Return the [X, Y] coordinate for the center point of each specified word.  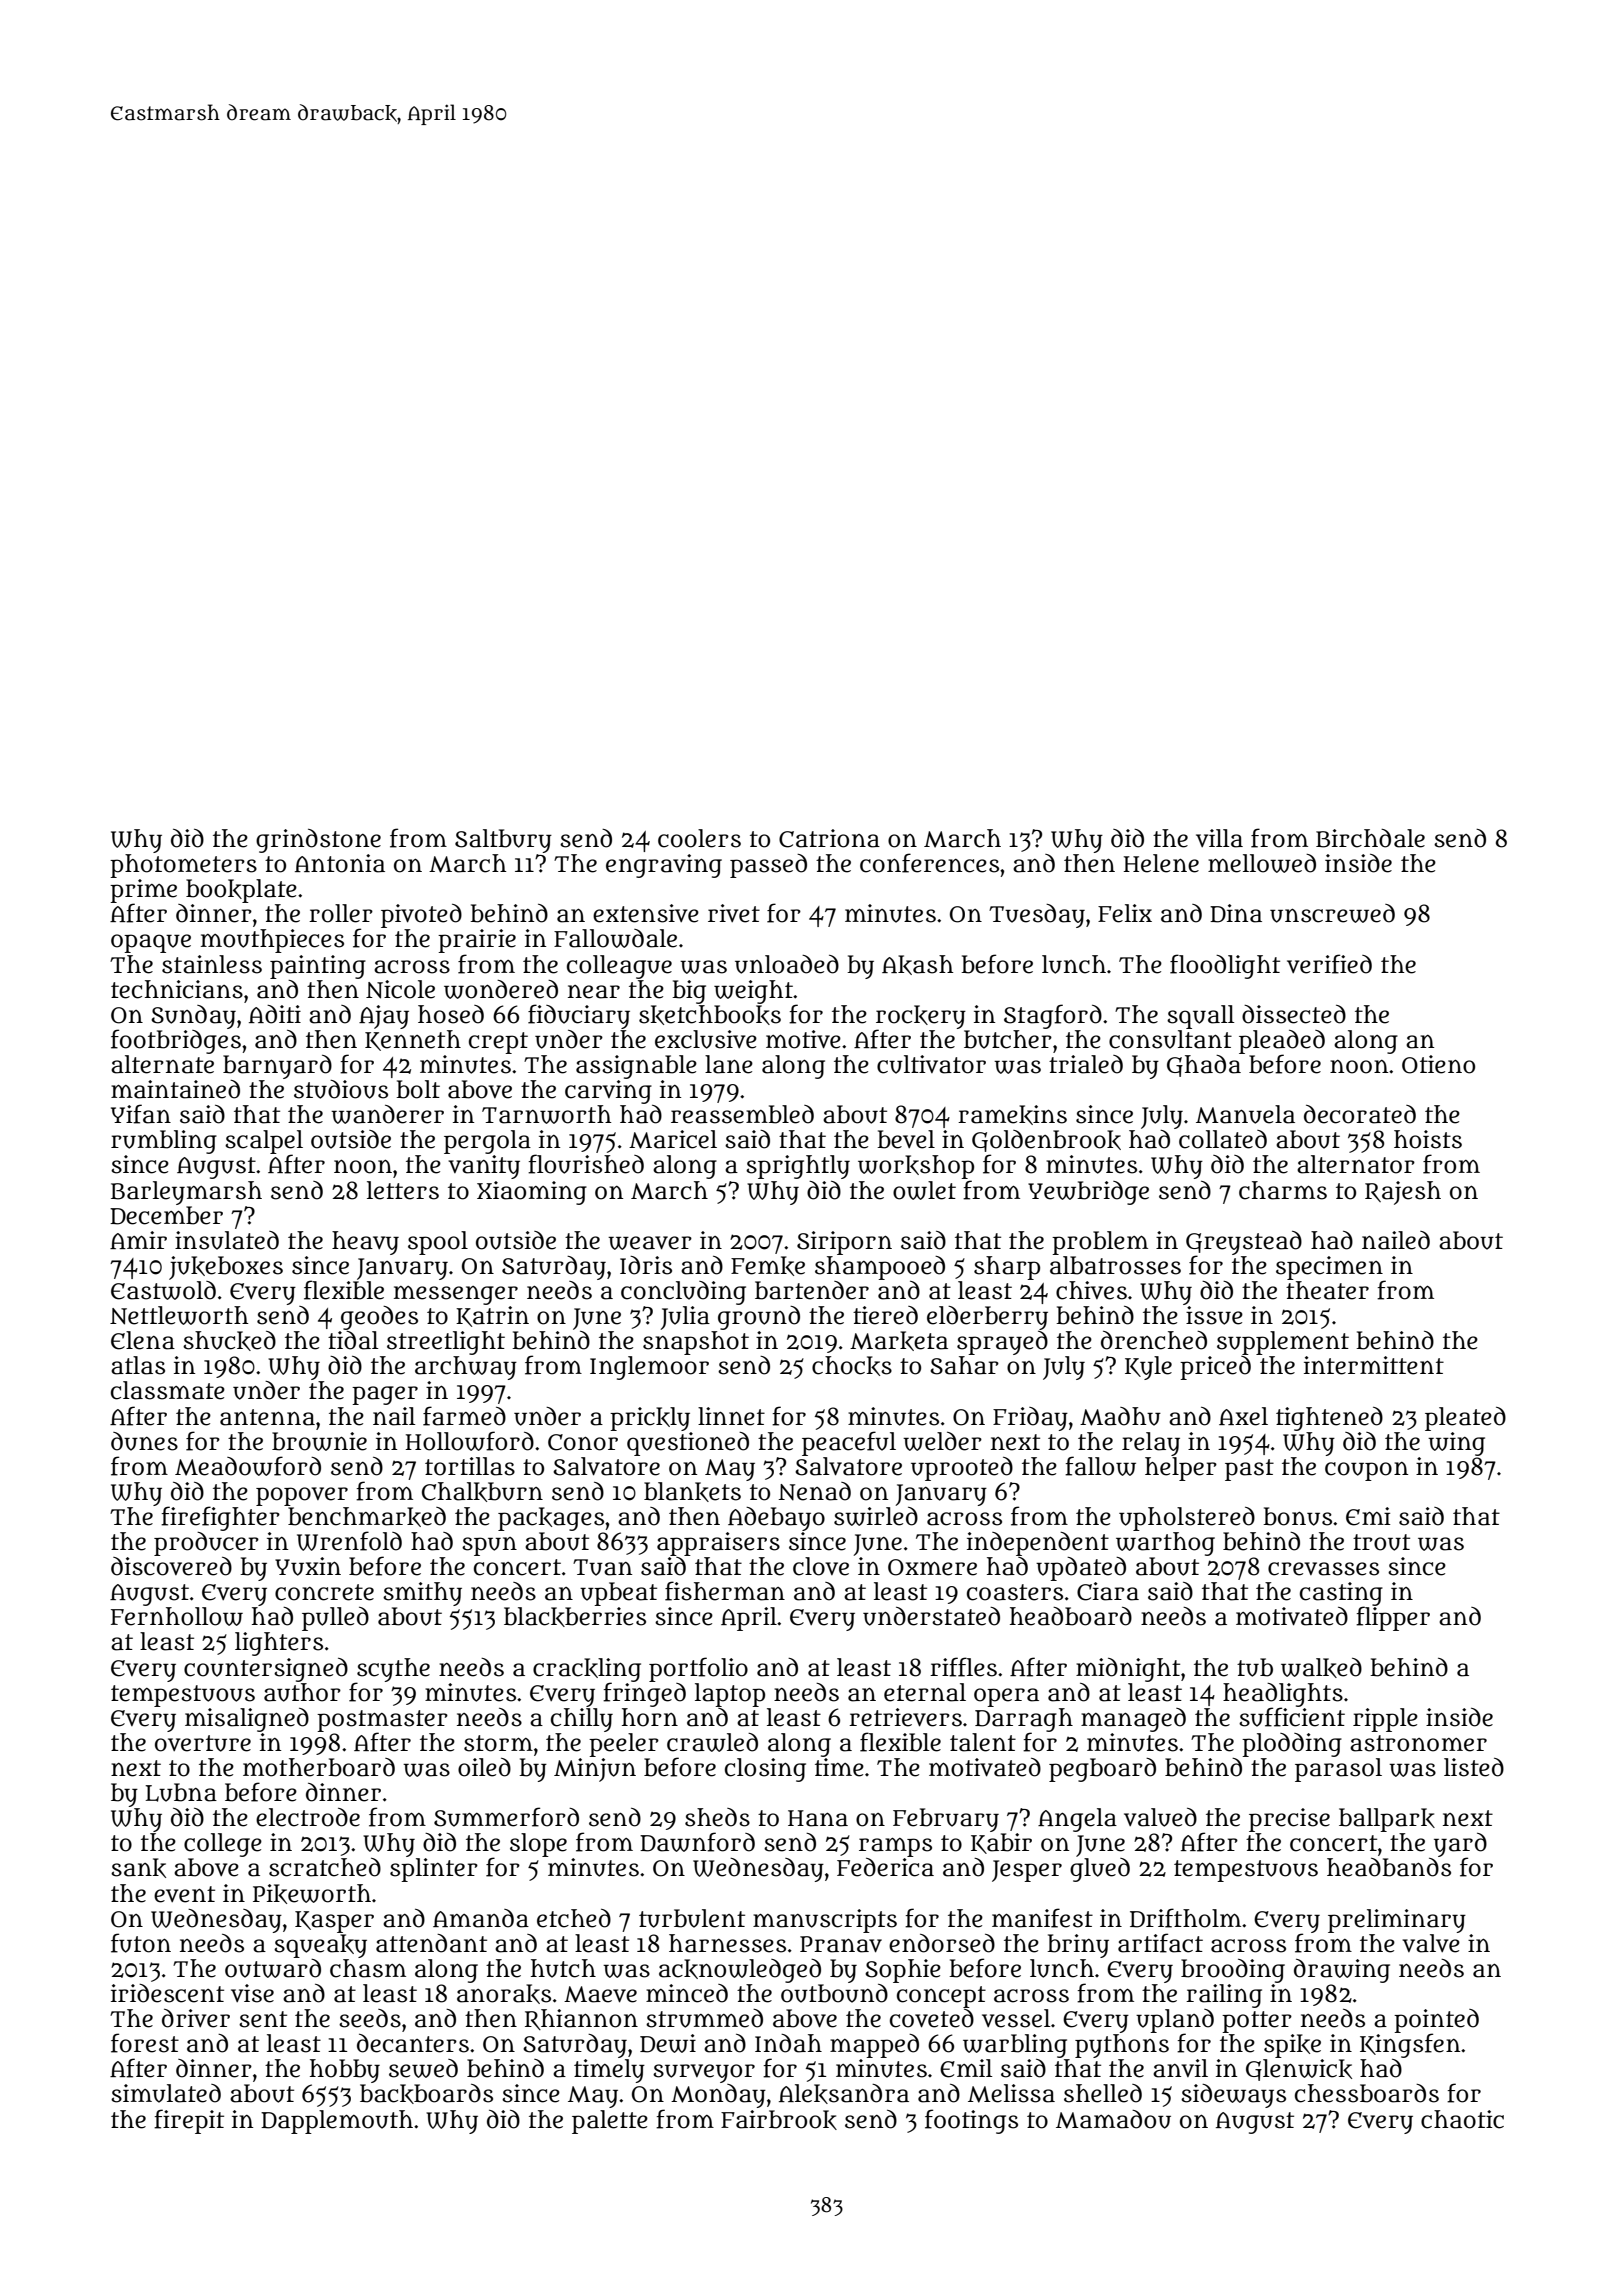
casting [1341, 1594]
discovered [171, 1566]
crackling [587, 1670]
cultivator [931, 1064]
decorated [1360, 1114]
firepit [189, 2121]
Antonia [340, 863]
